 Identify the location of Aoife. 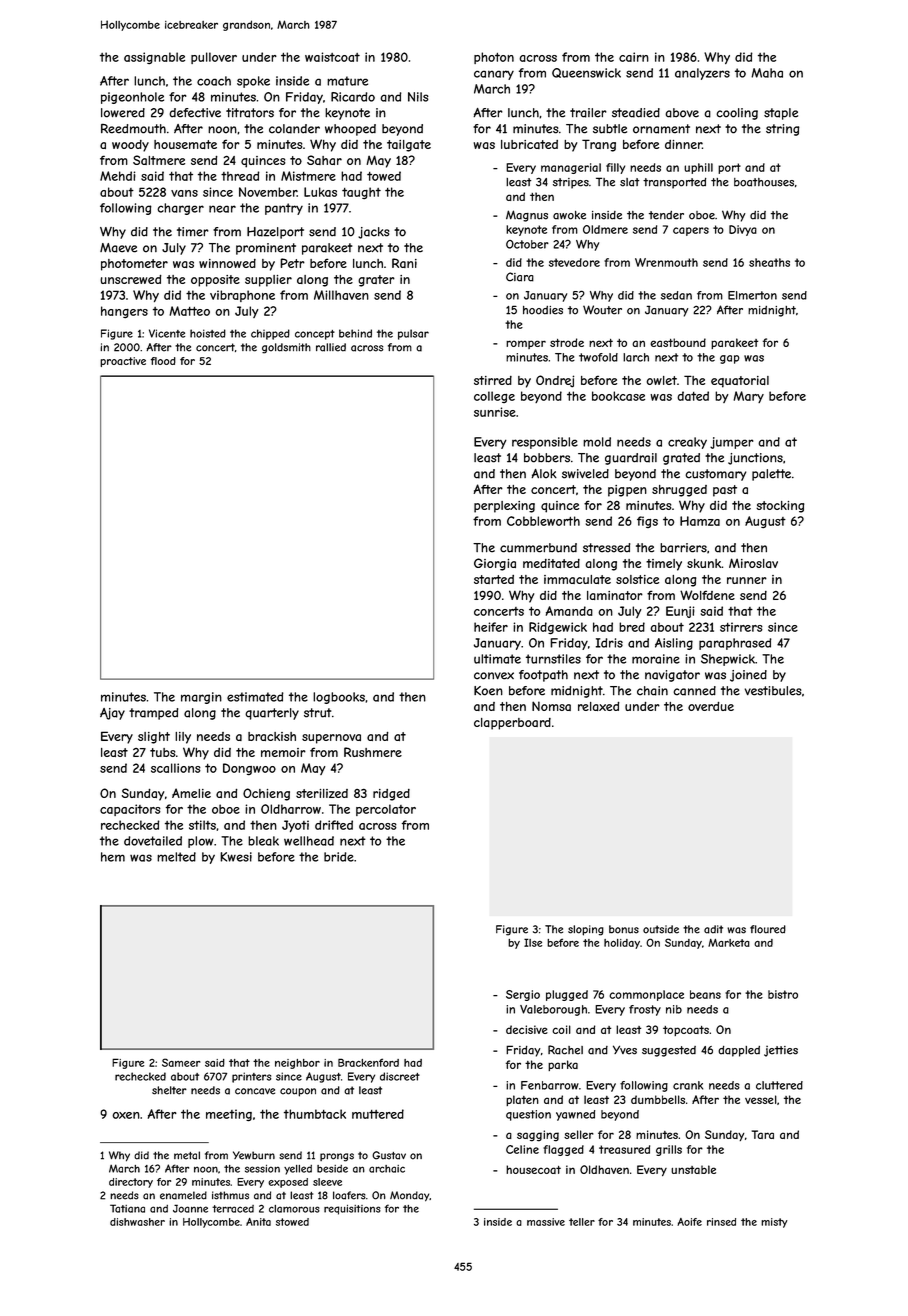
(689, 1222).
